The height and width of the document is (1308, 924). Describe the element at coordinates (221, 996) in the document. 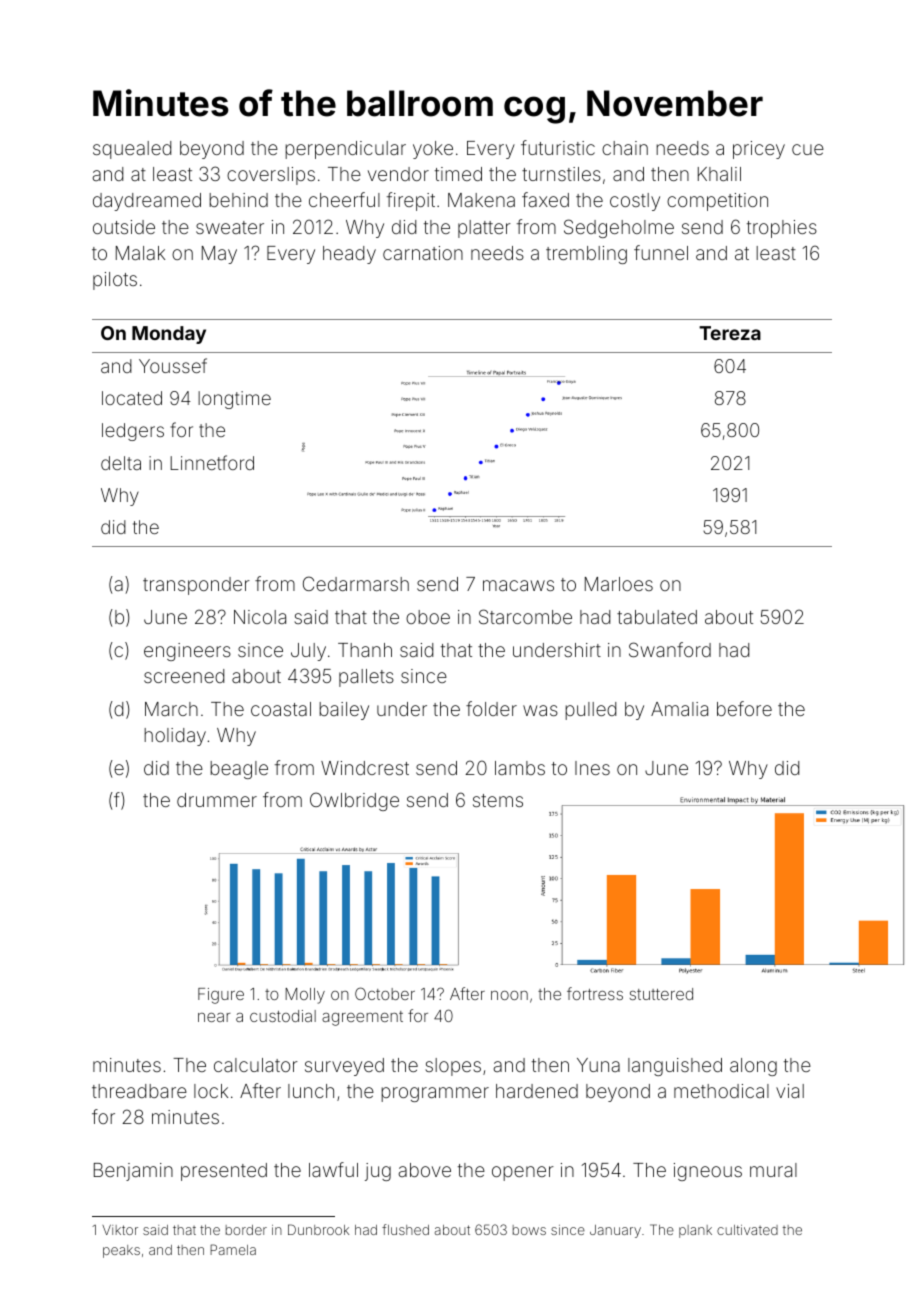

I see `Figure` at that location.
